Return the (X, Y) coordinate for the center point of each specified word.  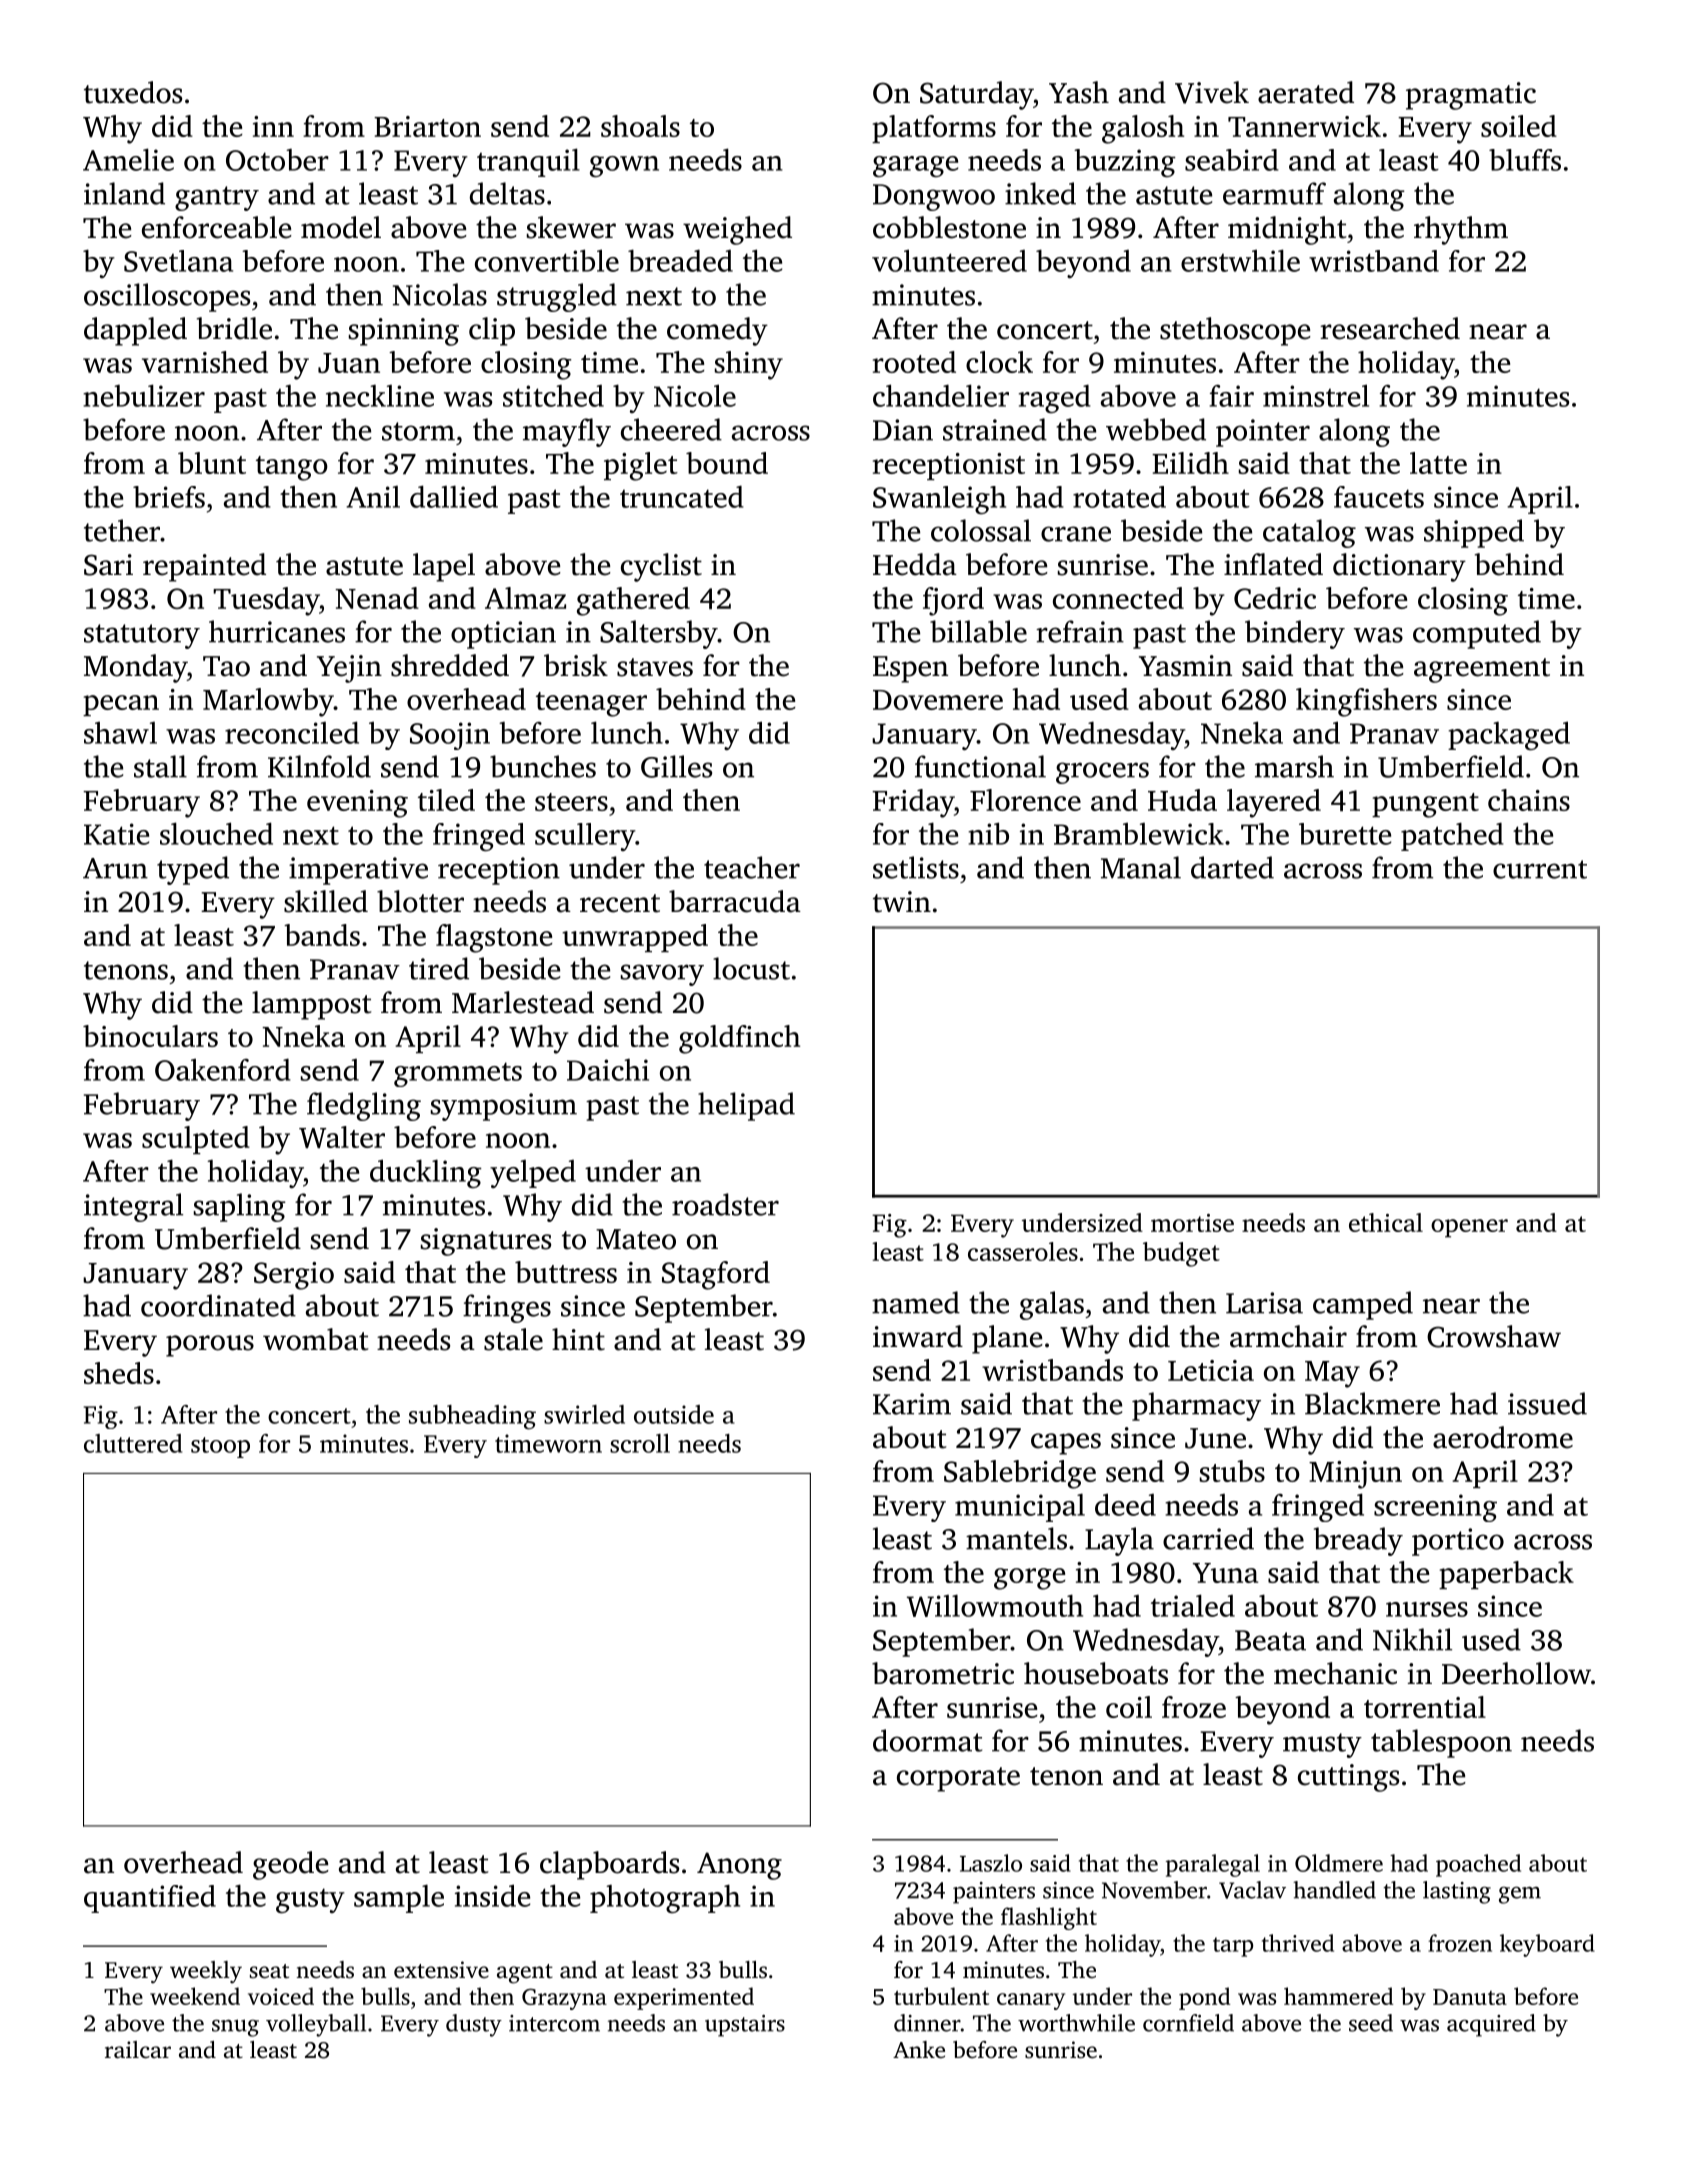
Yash (1079, 92)
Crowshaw (1494, 1336)
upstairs (745, 2026)
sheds (119, 1373)
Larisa (1264, 1303)
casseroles (1023, 1251)
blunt (212, 463)
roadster (725, 1204)
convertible (547, 260)
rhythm (1461, 230)
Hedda (915, 564)
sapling (240, 1207)
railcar (138, 2050)
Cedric (1275, 598)
